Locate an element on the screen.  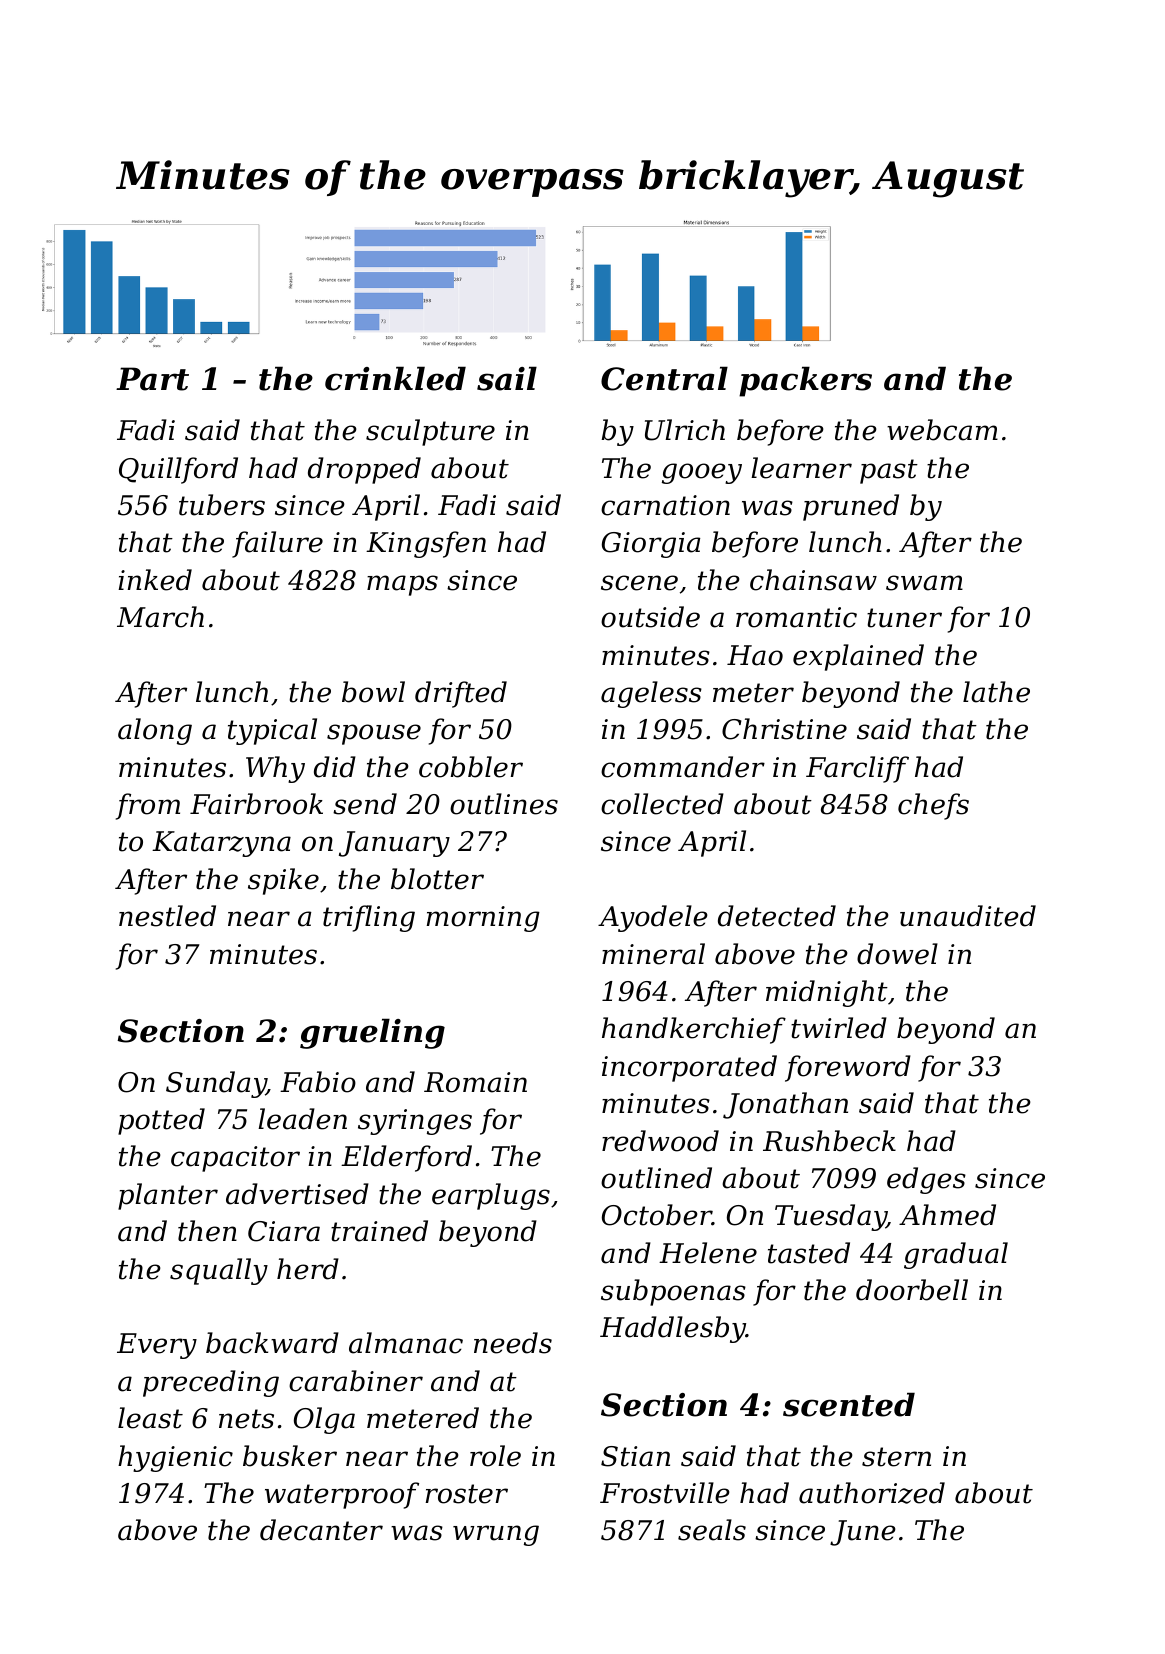
inked is located at coordinates (155, 580).
